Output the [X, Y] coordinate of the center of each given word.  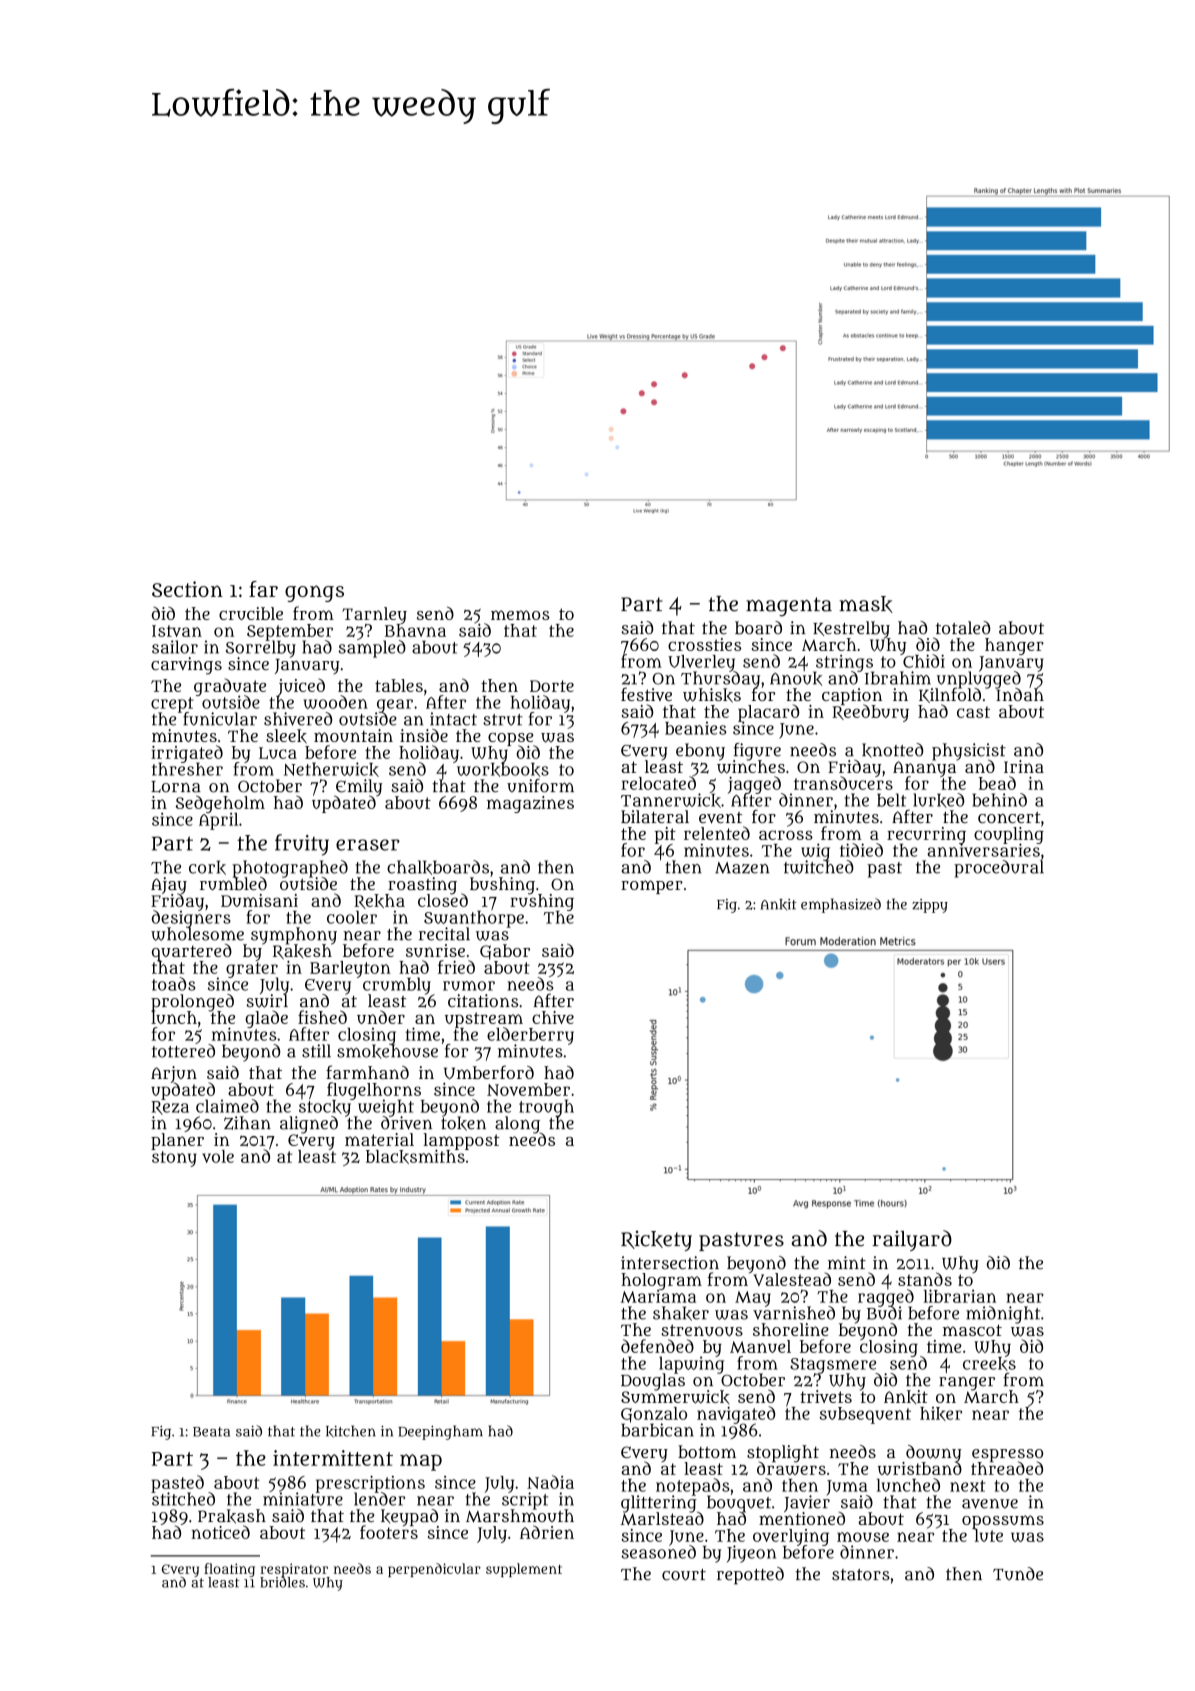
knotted [892, 750]
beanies [696, 728]
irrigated [187, 754]
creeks [989, 1364]
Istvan [177, 631]
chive [553, 1017]
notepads [693, 1486]
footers [389, 1532]
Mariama [658, 1296]
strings [844, 663]
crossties [704, 644]
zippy [930, 906]
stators [861, 1575]
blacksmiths [415, 1157]
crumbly [397, 986]
